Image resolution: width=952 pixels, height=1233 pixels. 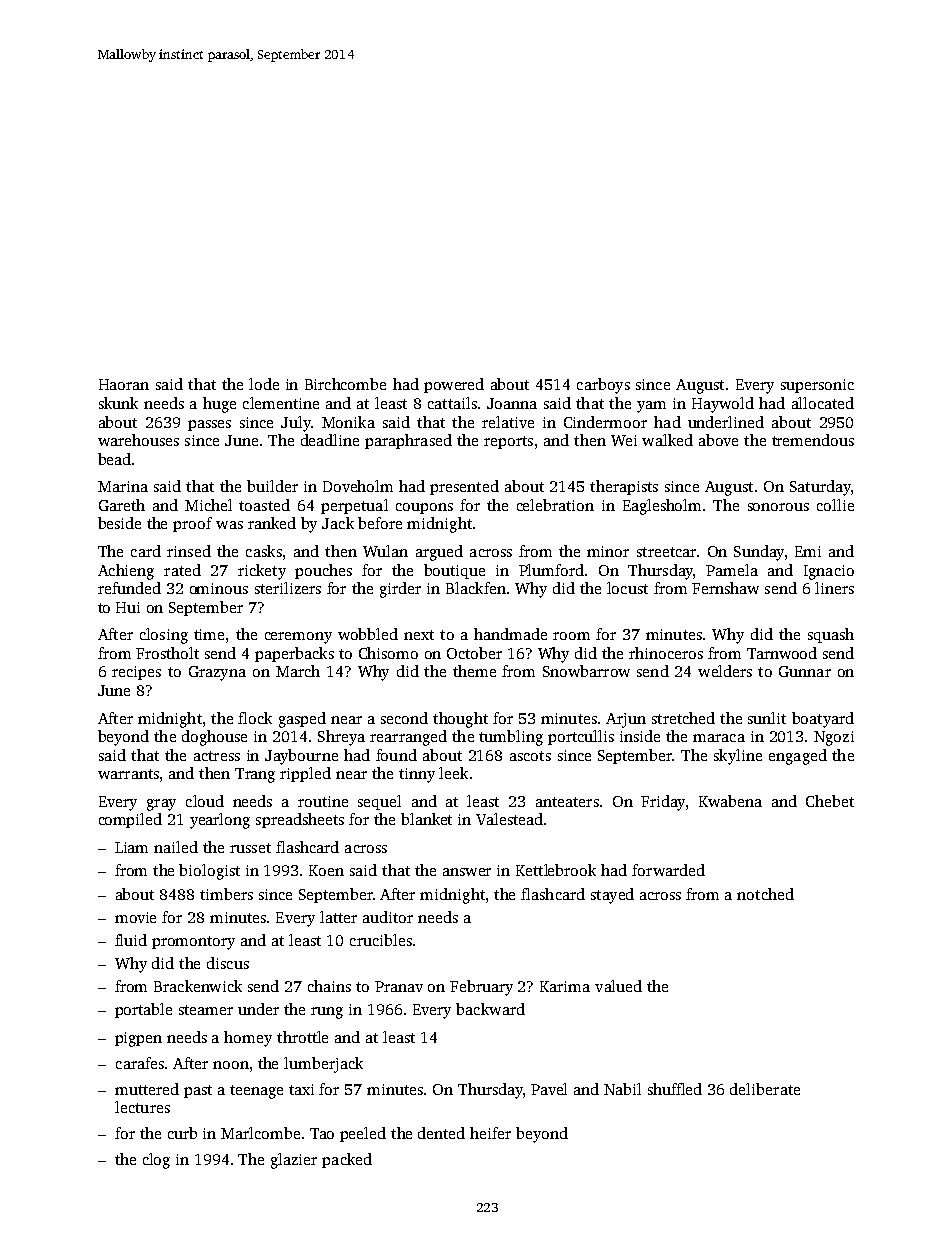 What do you see at coordinates (467, 872) in the image?
I see `answer` at bounding box center [467, 872].
